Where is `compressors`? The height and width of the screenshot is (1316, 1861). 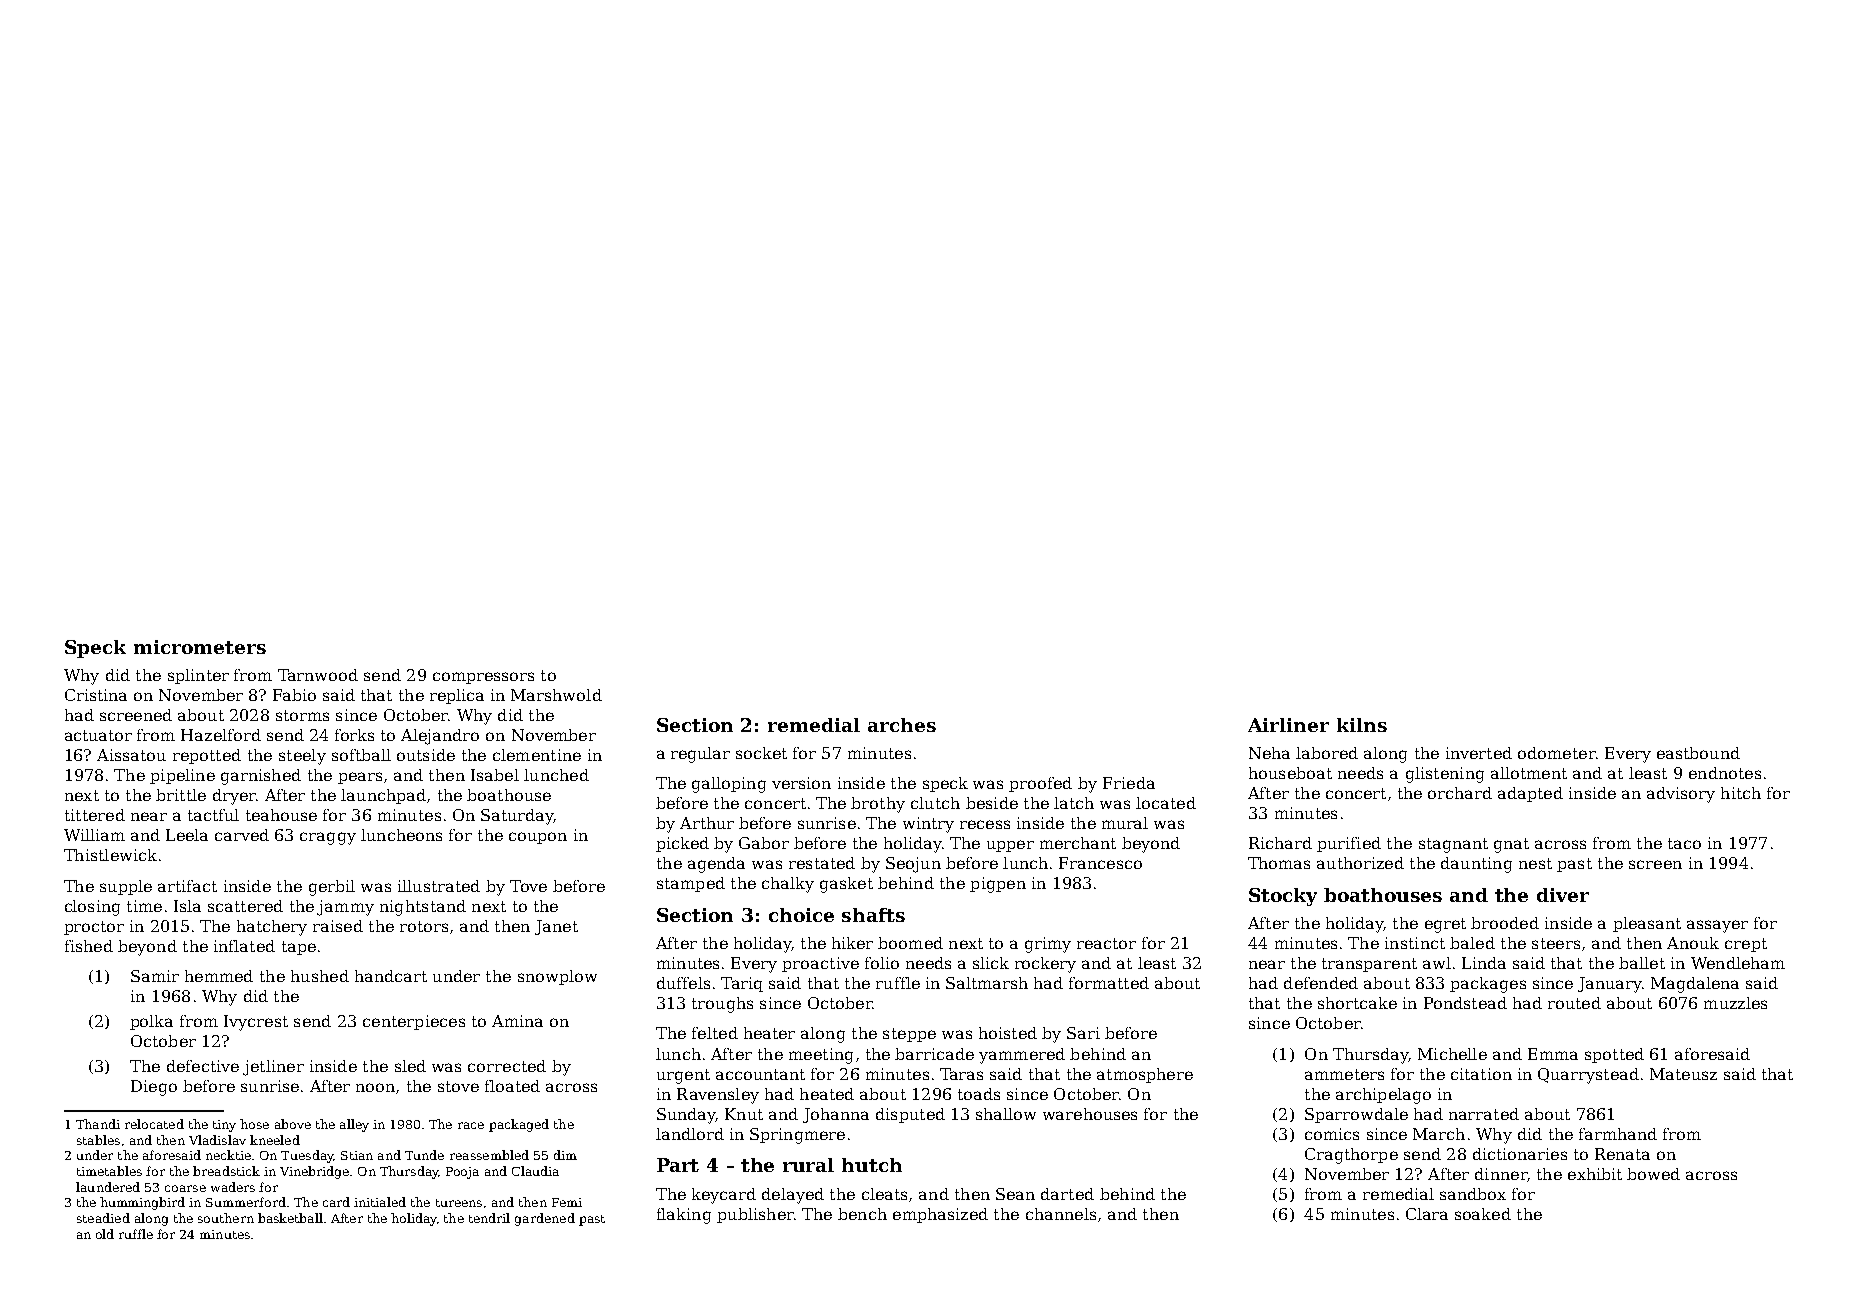
compressors is located at coordinates (483, 678).
